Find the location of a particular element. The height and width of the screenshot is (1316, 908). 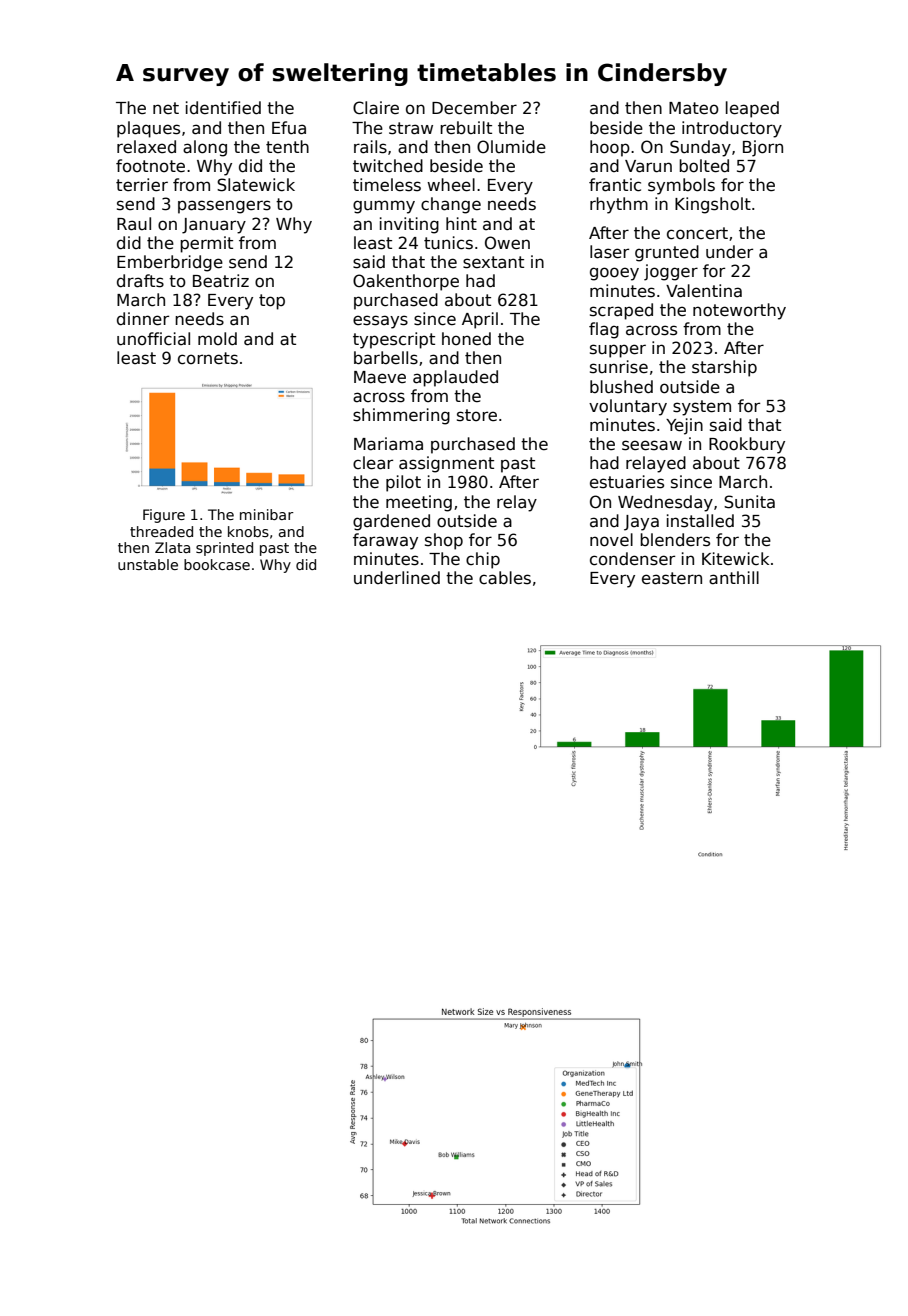

cables is located at coordinates (505, 578).
